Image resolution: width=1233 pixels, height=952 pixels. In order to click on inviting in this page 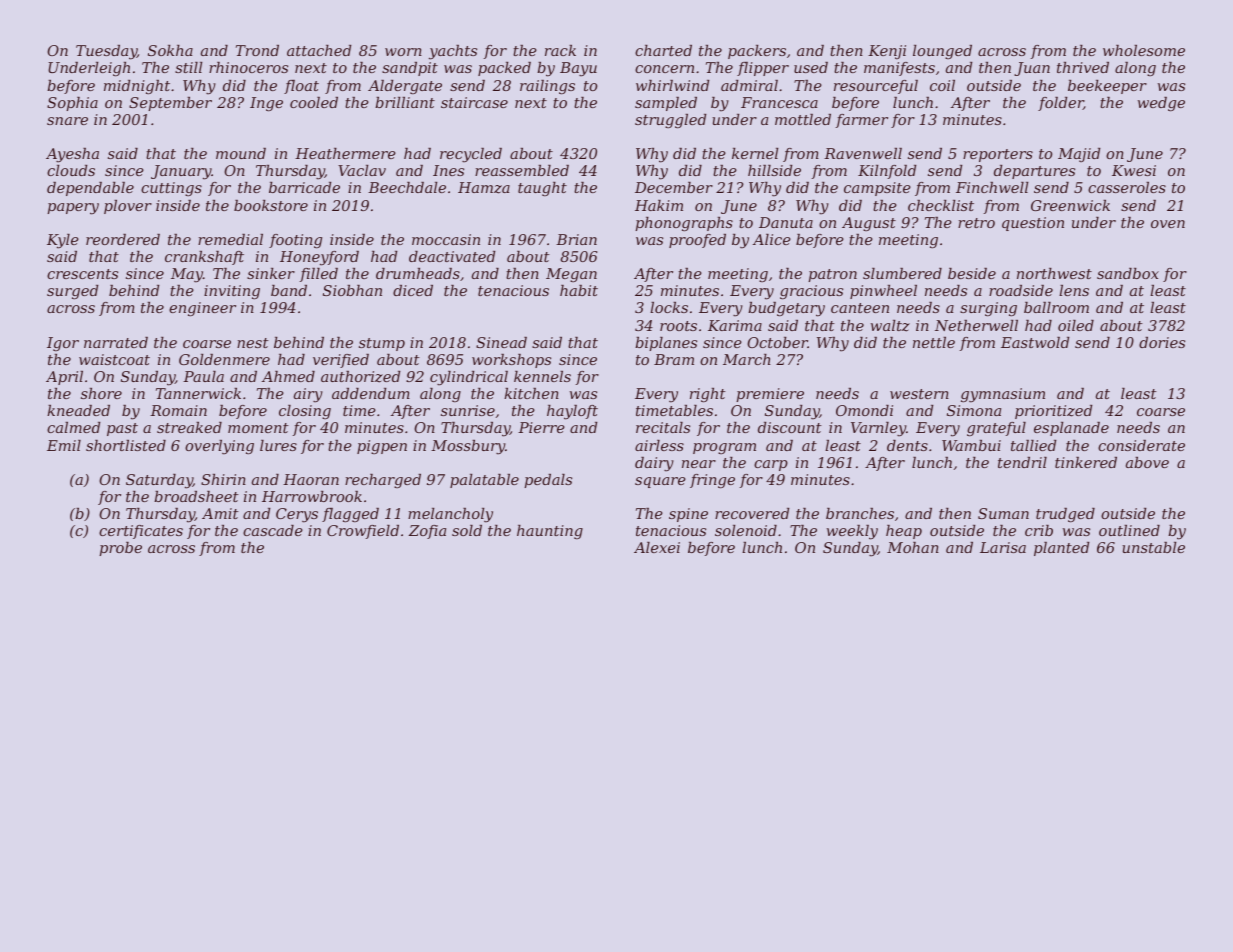, I will do `click(232, 292)`.
